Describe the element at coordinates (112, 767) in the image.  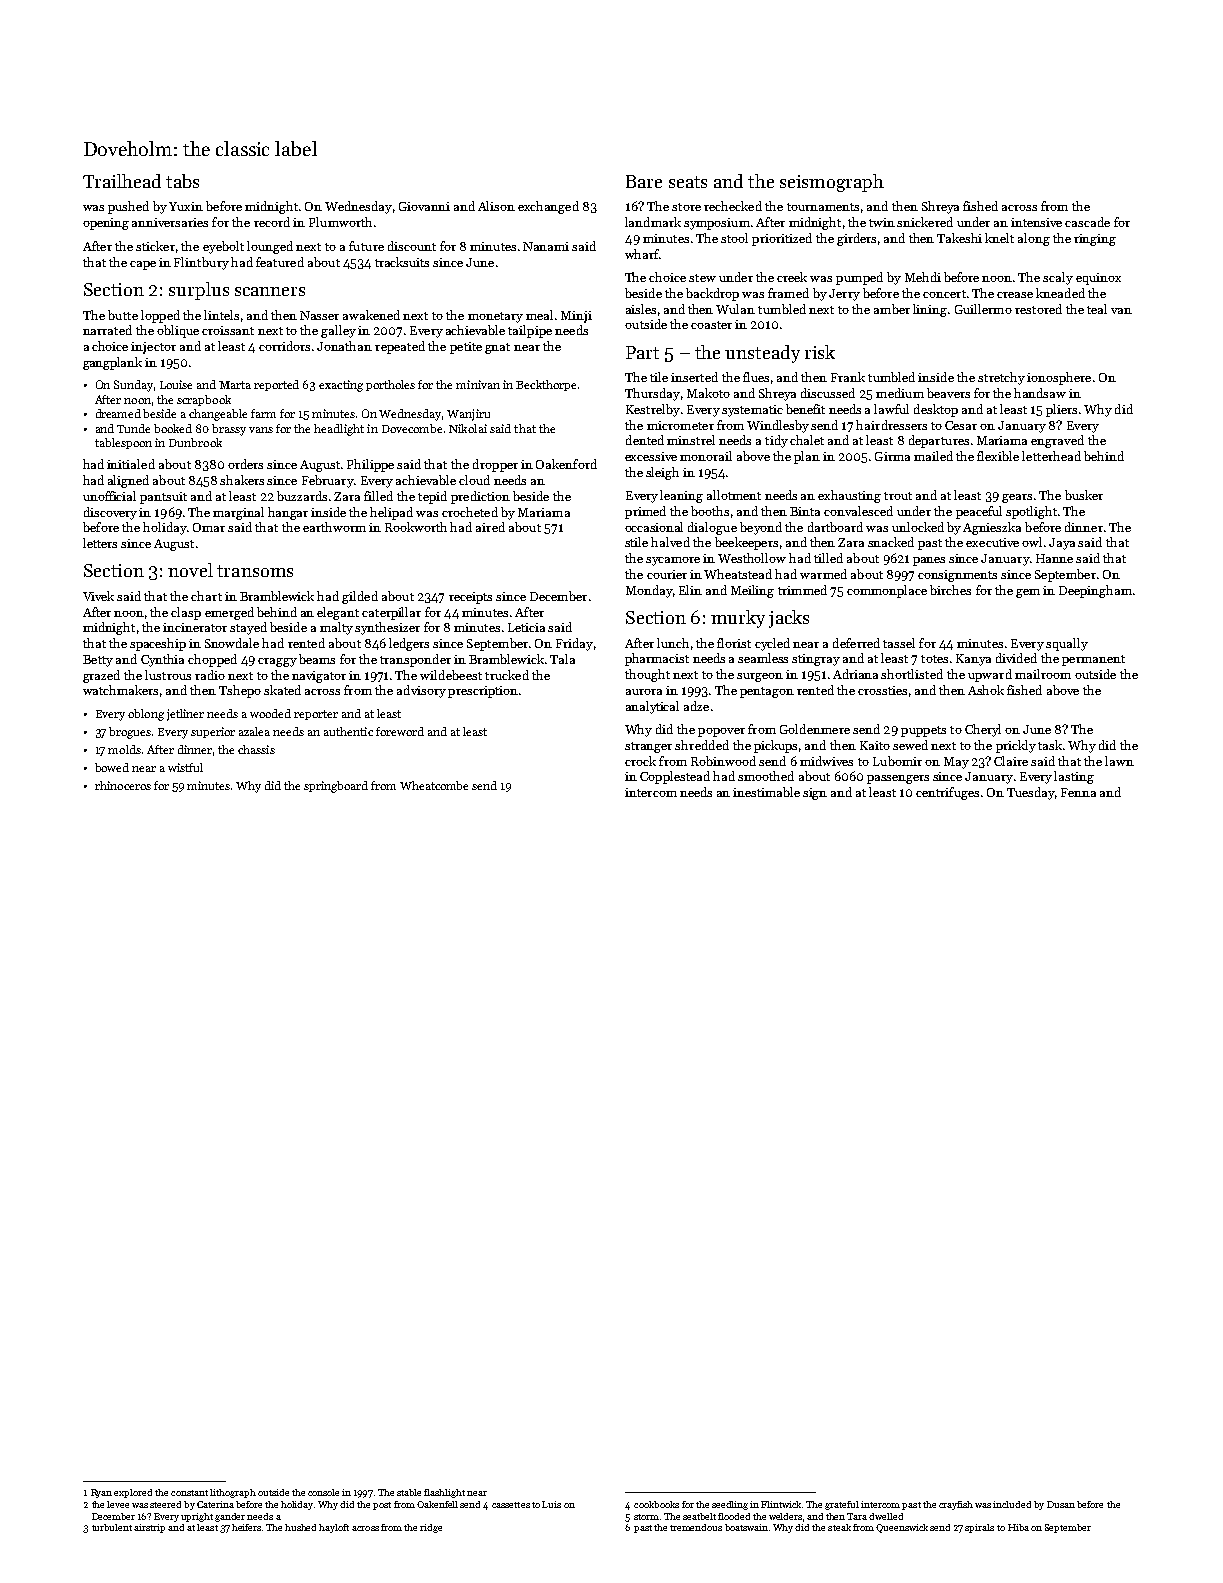
I see `bowed` at that location.
